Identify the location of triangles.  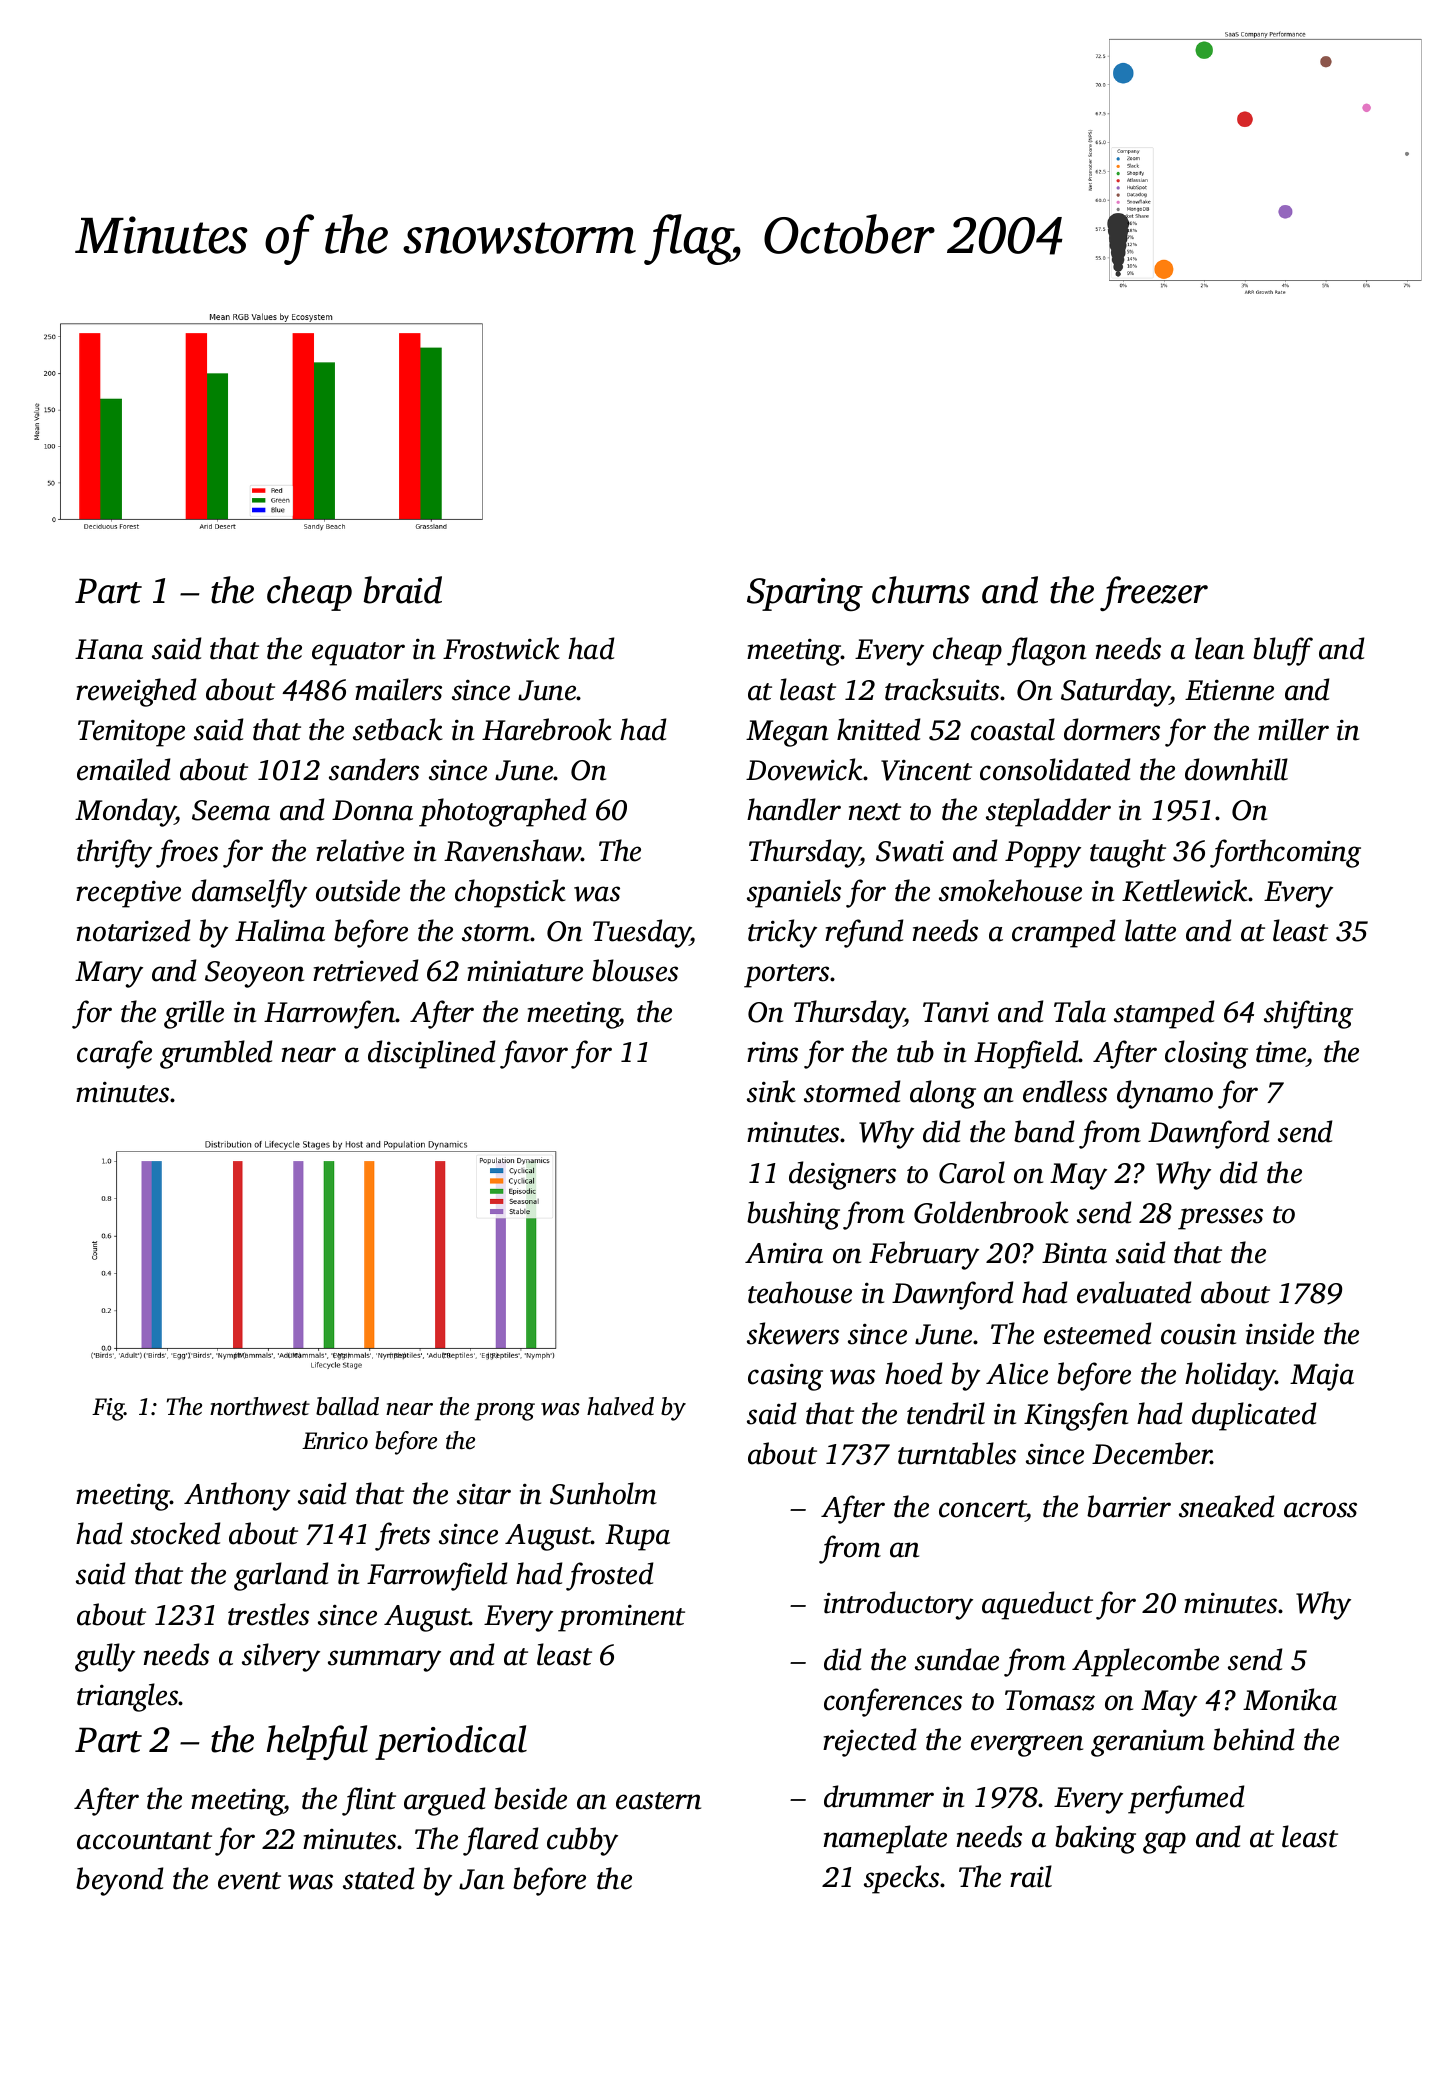
(128, 1697).
